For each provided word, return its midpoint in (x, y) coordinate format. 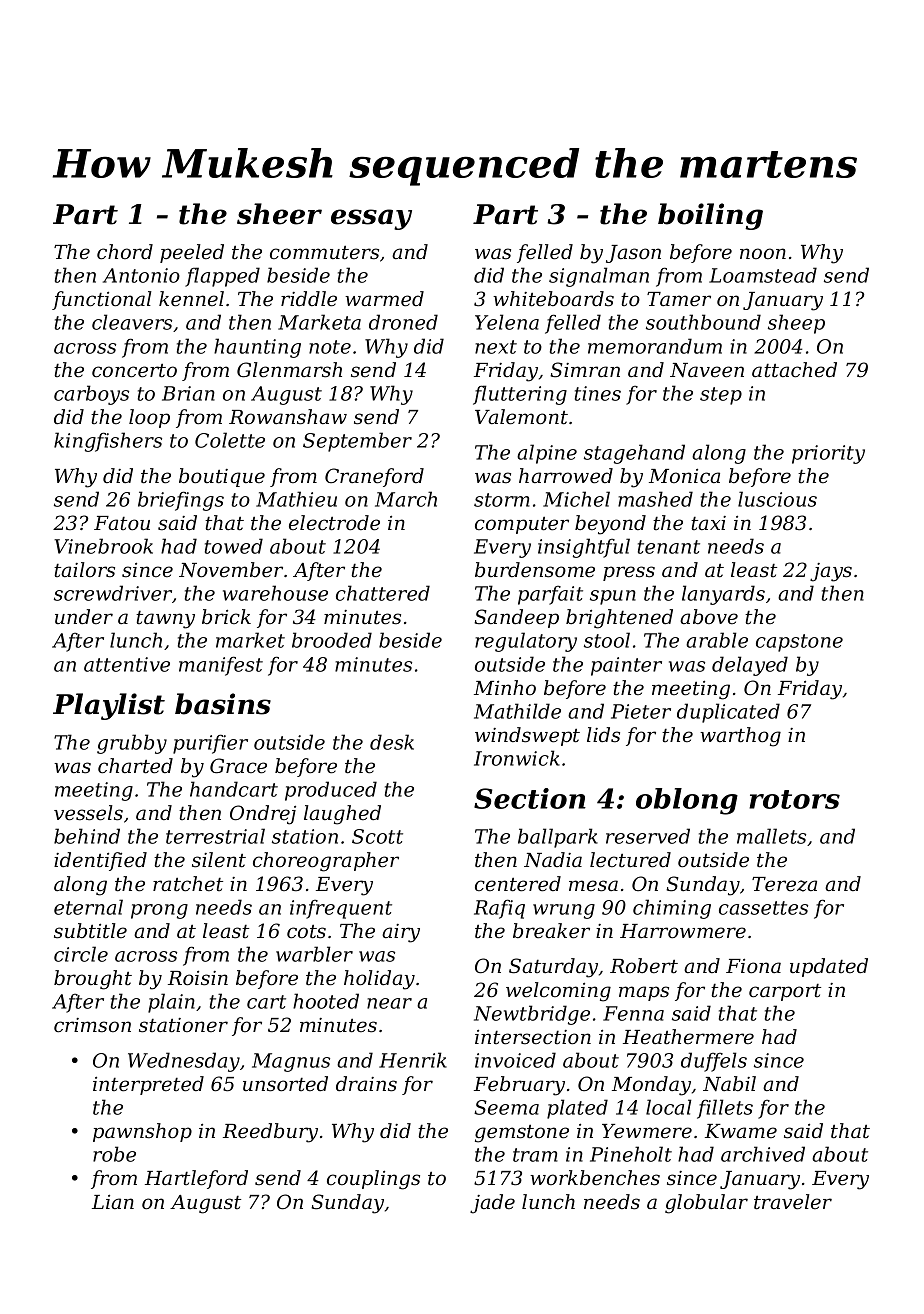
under (84, 617)
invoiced (515, 1060)
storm (502, 500)
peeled (192, 253)
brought (93, 980)
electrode (334, 523)
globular (706, 1204)
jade (492, 1204)
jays (831, 572)
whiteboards (553, 299)
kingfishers (108, 442)
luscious (777, 499)
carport (785, 992)
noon (763, 253)
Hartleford (196, 1179)
